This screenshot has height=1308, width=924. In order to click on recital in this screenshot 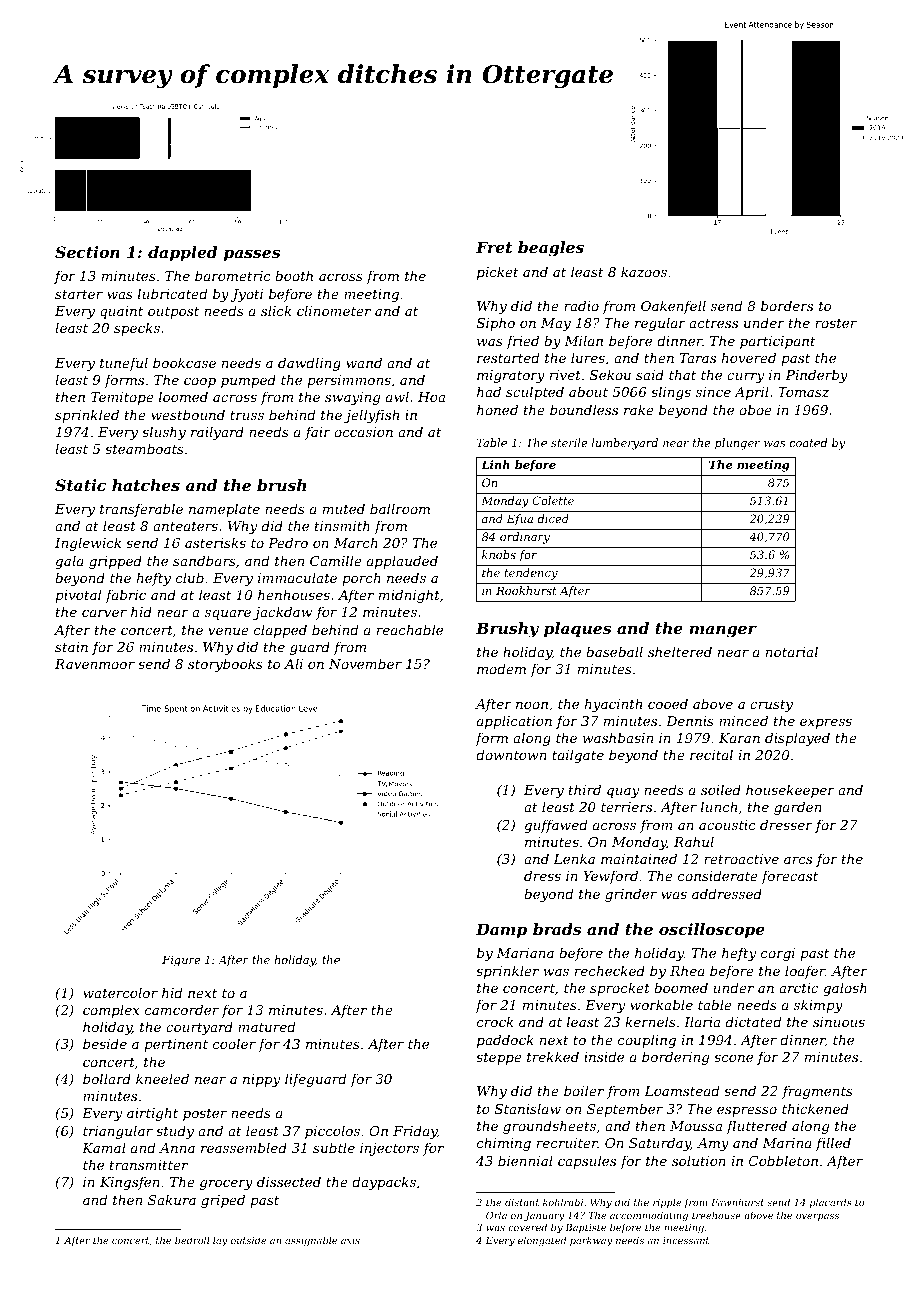, I will do `click(711, 754)`.
